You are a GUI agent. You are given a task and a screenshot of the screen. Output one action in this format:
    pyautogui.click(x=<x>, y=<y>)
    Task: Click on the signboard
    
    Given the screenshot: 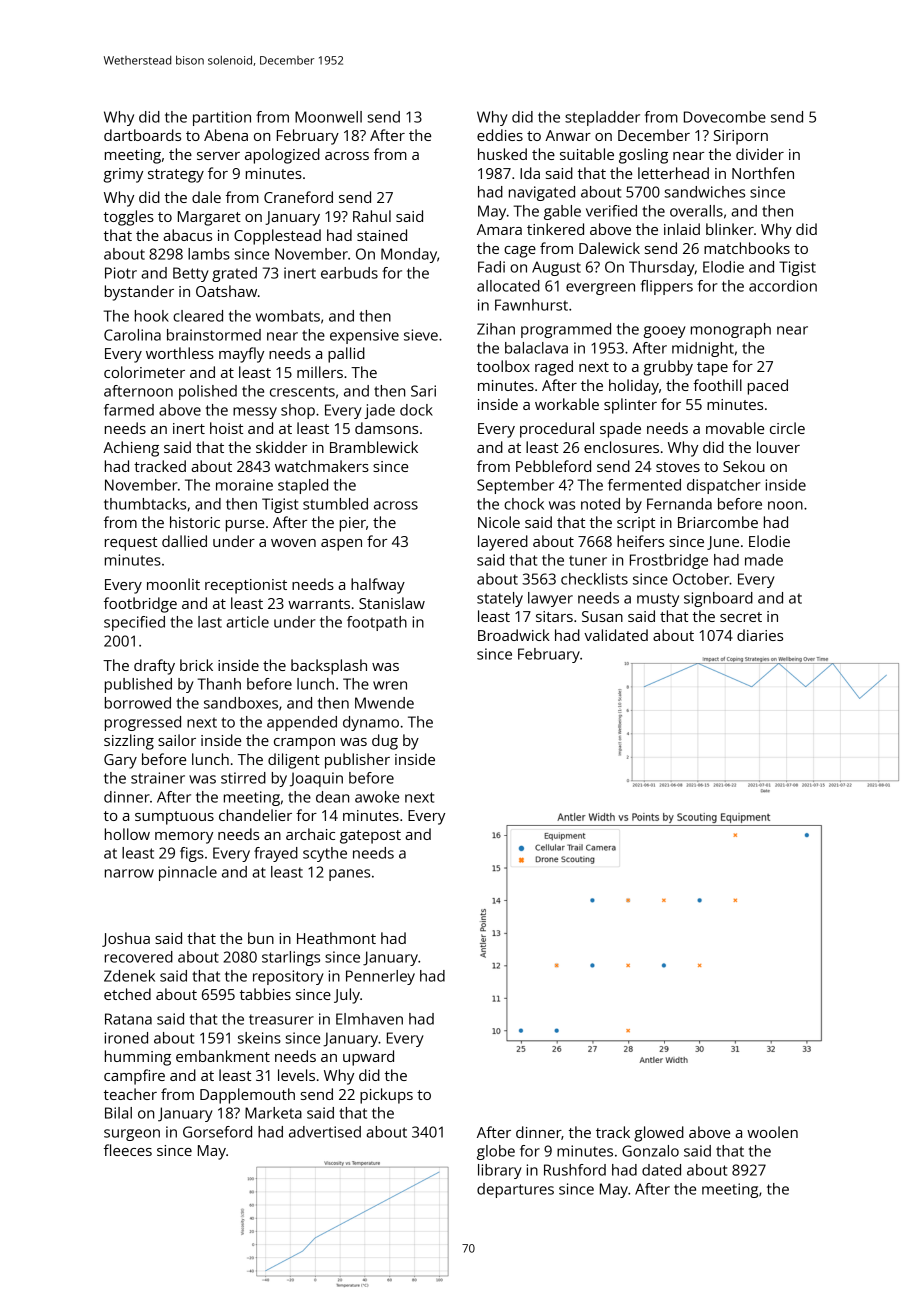 What is the action you would take?
    pyautogui.click(x=718, y=599)
